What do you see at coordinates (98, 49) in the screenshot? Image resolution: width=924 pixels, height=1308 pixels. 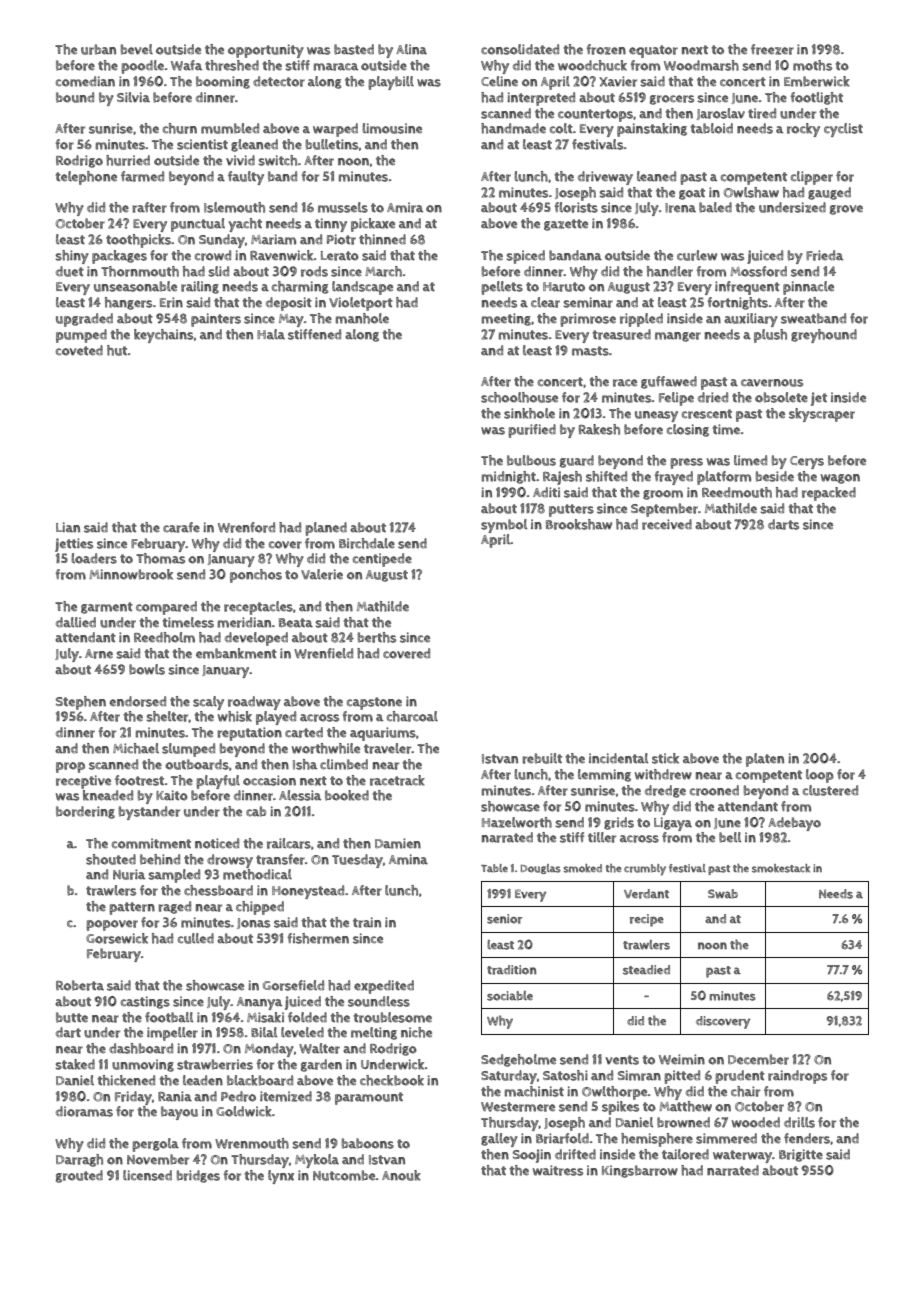 I see `urban` at bounding box center [98, 49].
